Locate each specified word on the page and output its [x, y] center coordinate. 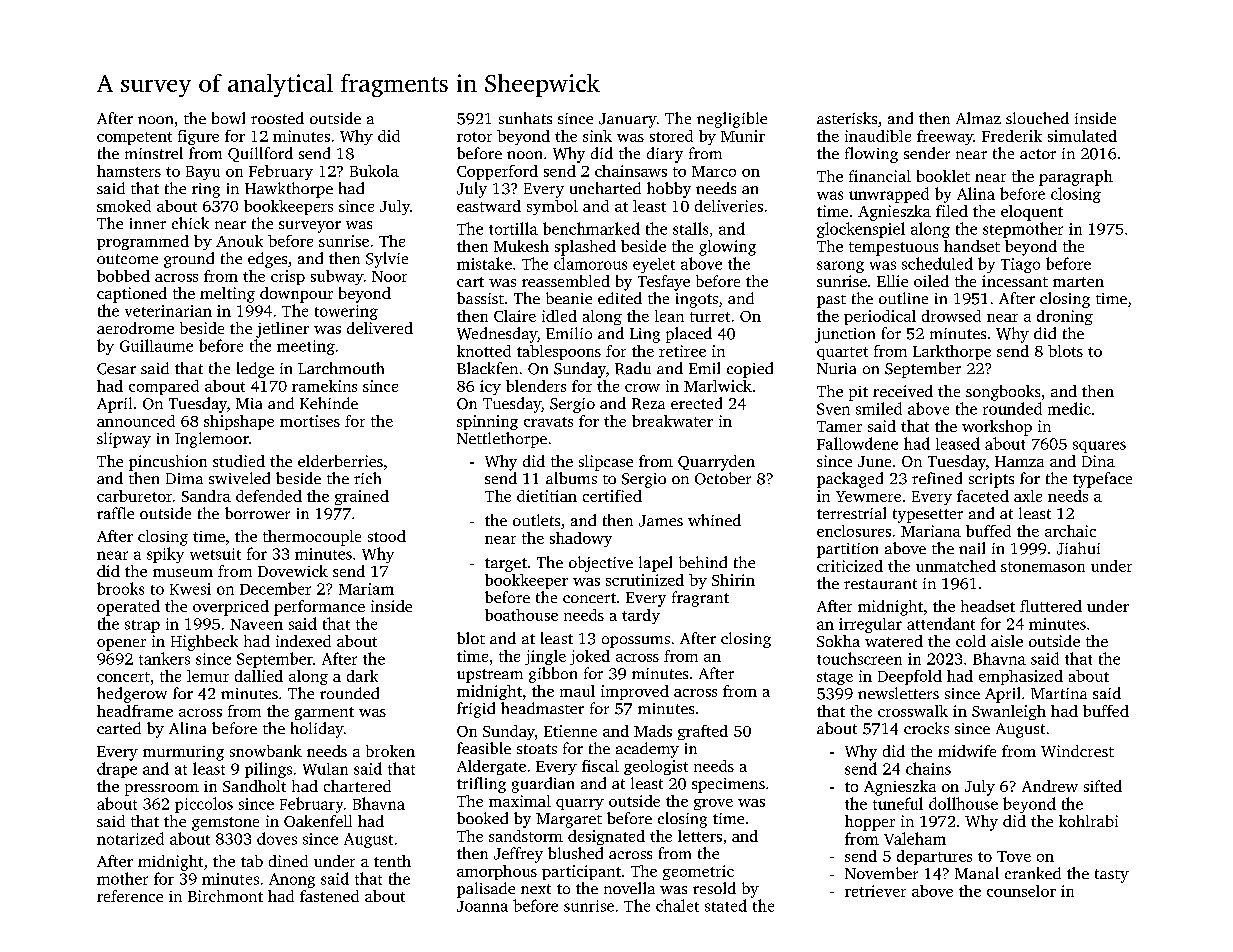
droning [1065, 317]
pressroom [162, 790]
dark [362, 676]
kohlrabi [1088, 821]
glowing [727, 248]
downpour [296, 295]
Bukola [374, 171]
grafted [703, 732]
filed [952, 211]
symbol [552, 207]
